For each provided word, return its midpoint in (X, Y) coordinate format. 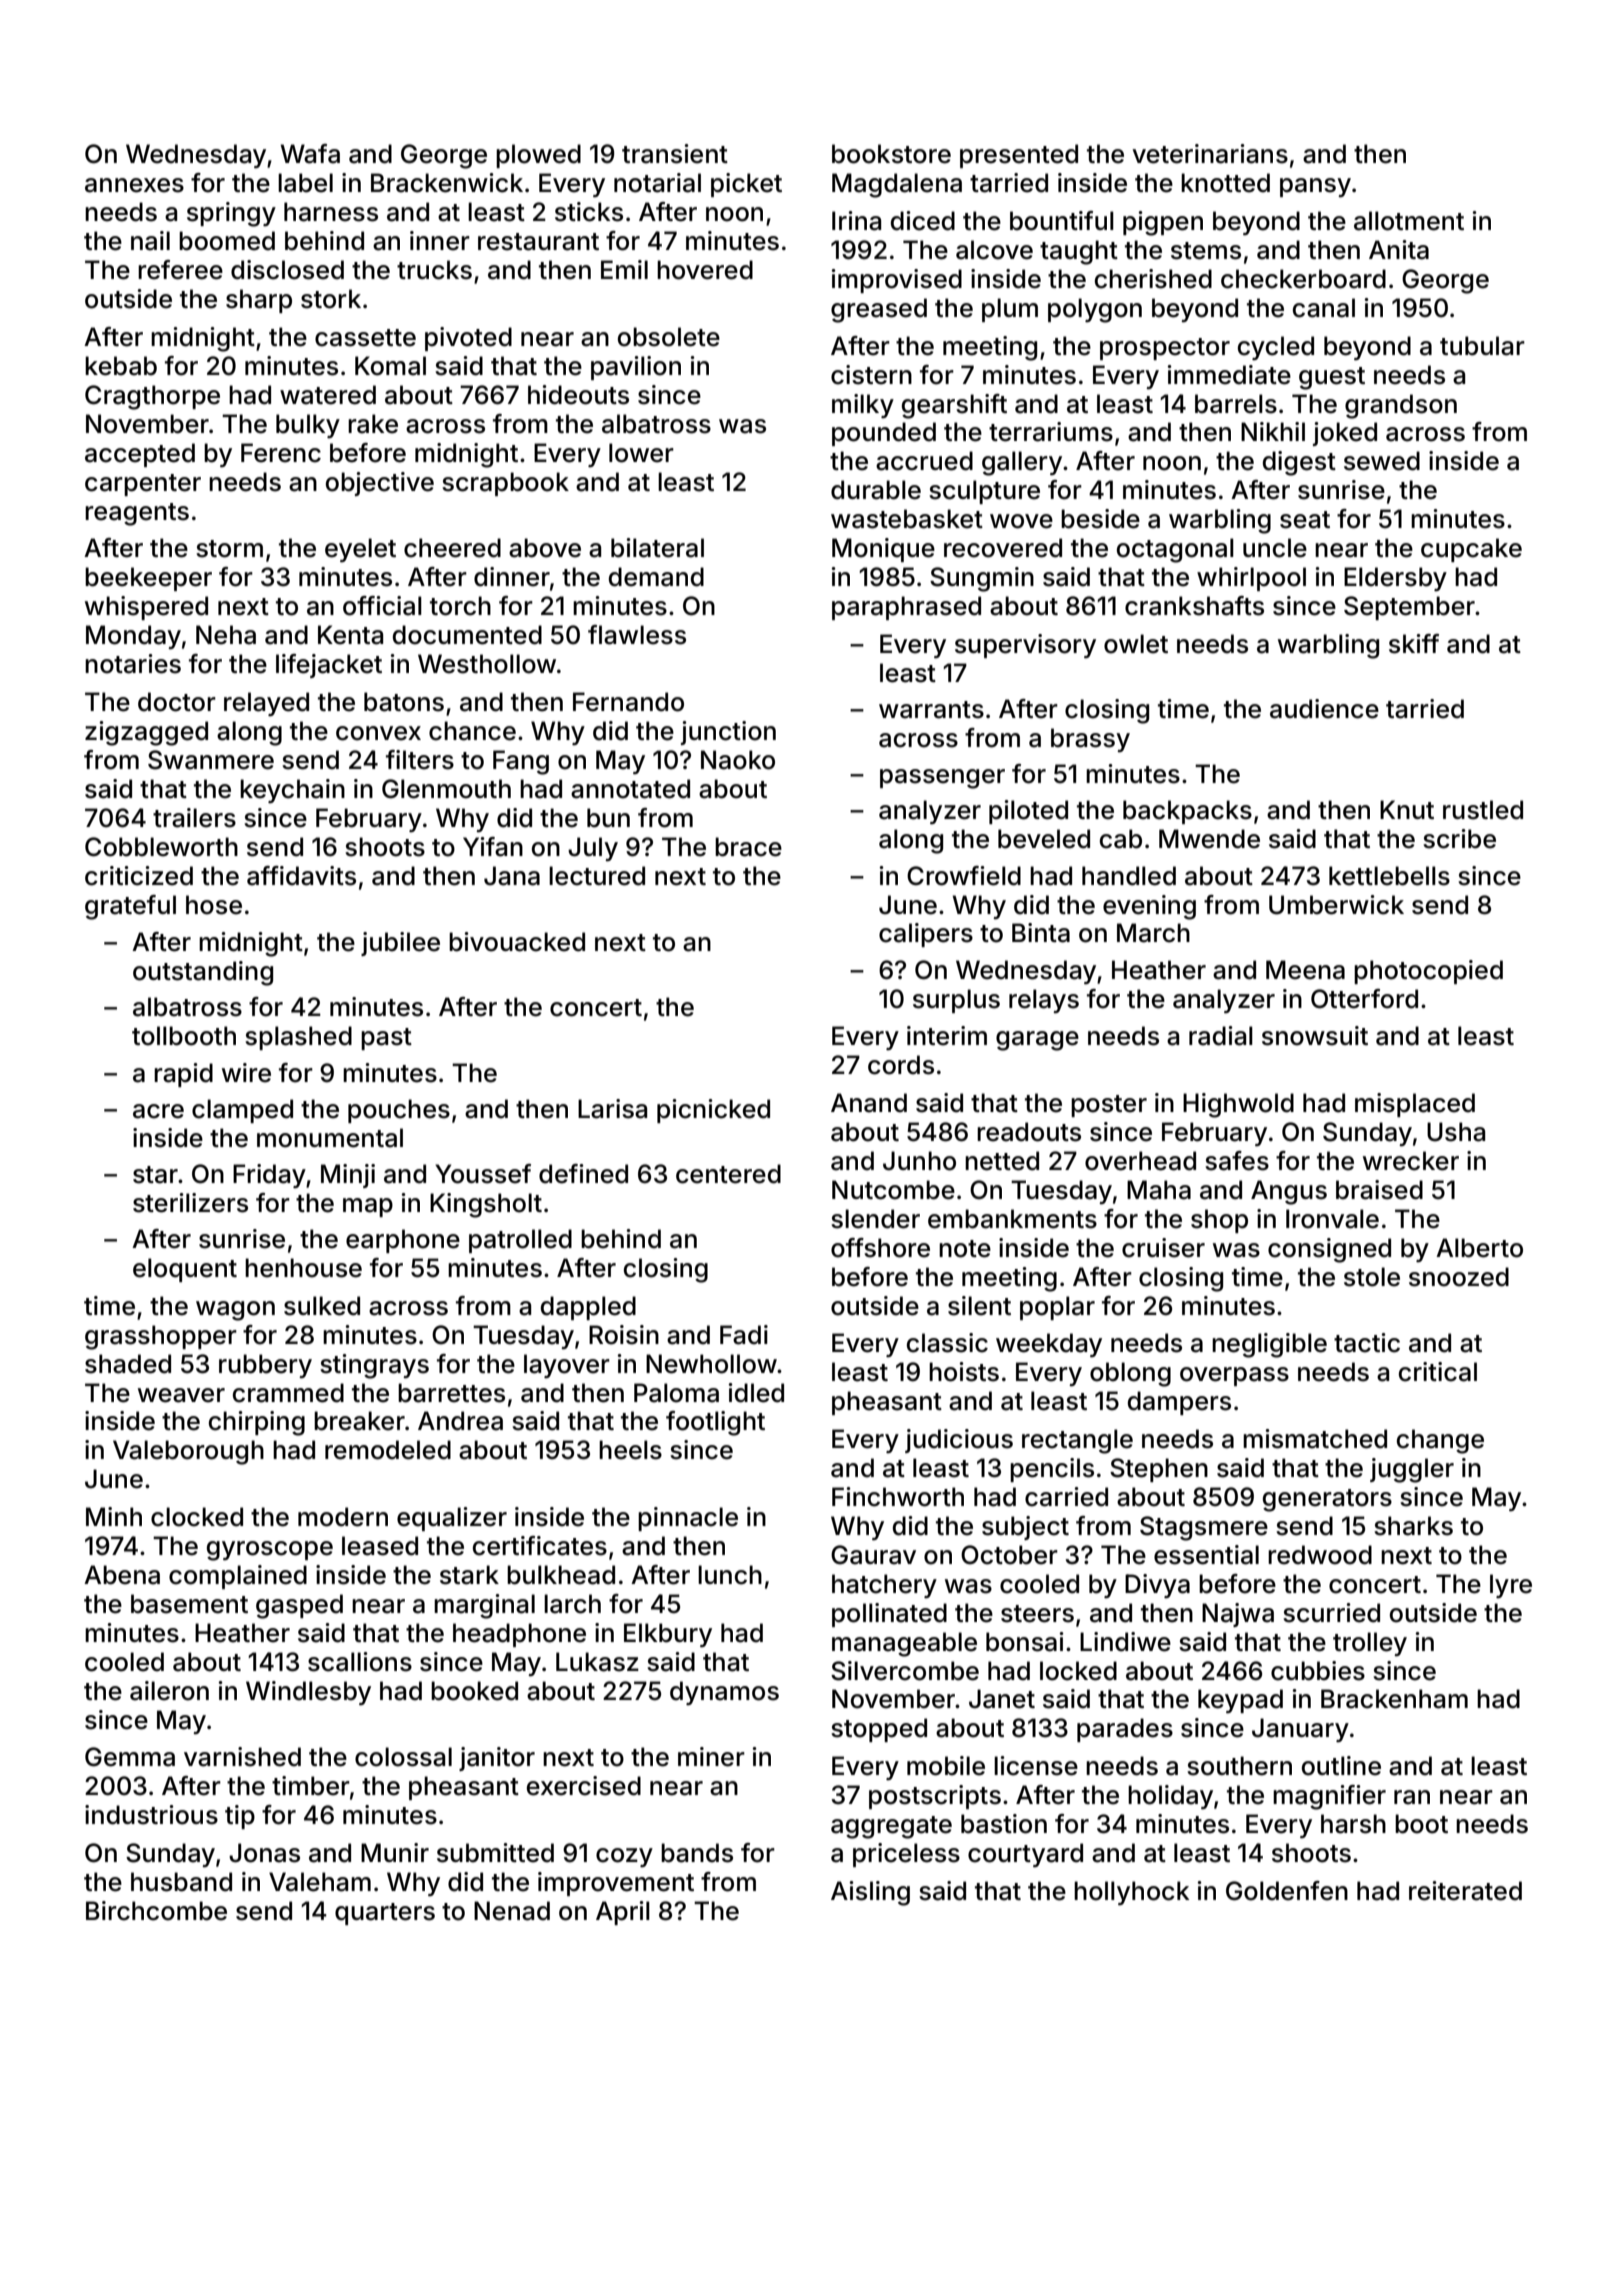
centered (728, 1174)
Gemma (130, 1757)
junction (728, 733)
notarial (657, 183)
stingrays (374, 1366)
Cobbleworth (161, 847)
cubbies (1318, 1671)
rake (373, 424)
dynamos (724, 1693)
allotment (1409, 221)
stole (1372, 1277)
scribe (1459, 839)
